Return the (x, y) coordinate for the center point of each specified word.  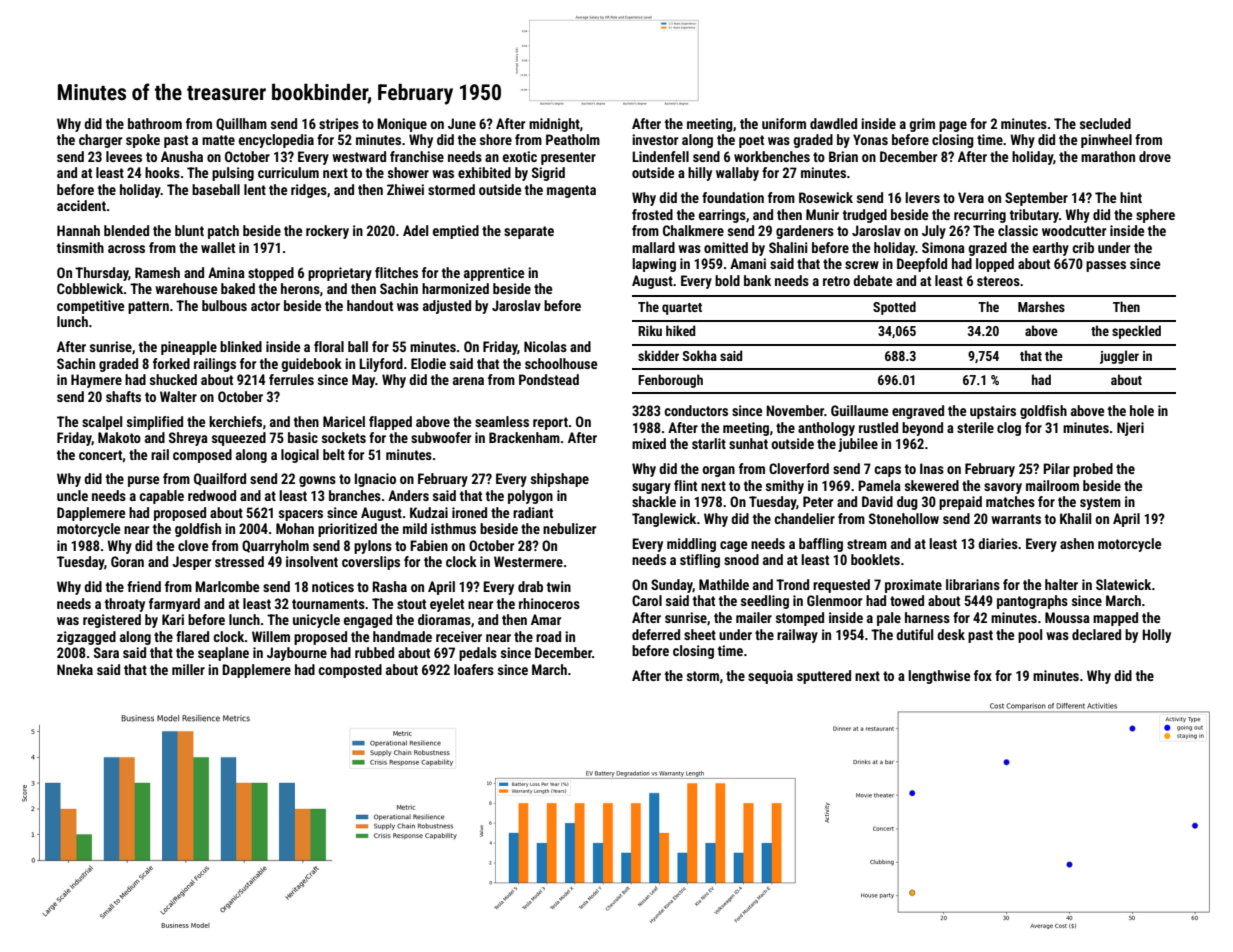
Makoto (119, 437)
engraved (918, 412)
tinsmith (80, 247)
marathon (1108, 156)
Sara (106, 652)
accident (81, 205)
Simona (943, 247)
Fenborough (670, 381)
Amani (748, 263)
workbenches (772, 156)
